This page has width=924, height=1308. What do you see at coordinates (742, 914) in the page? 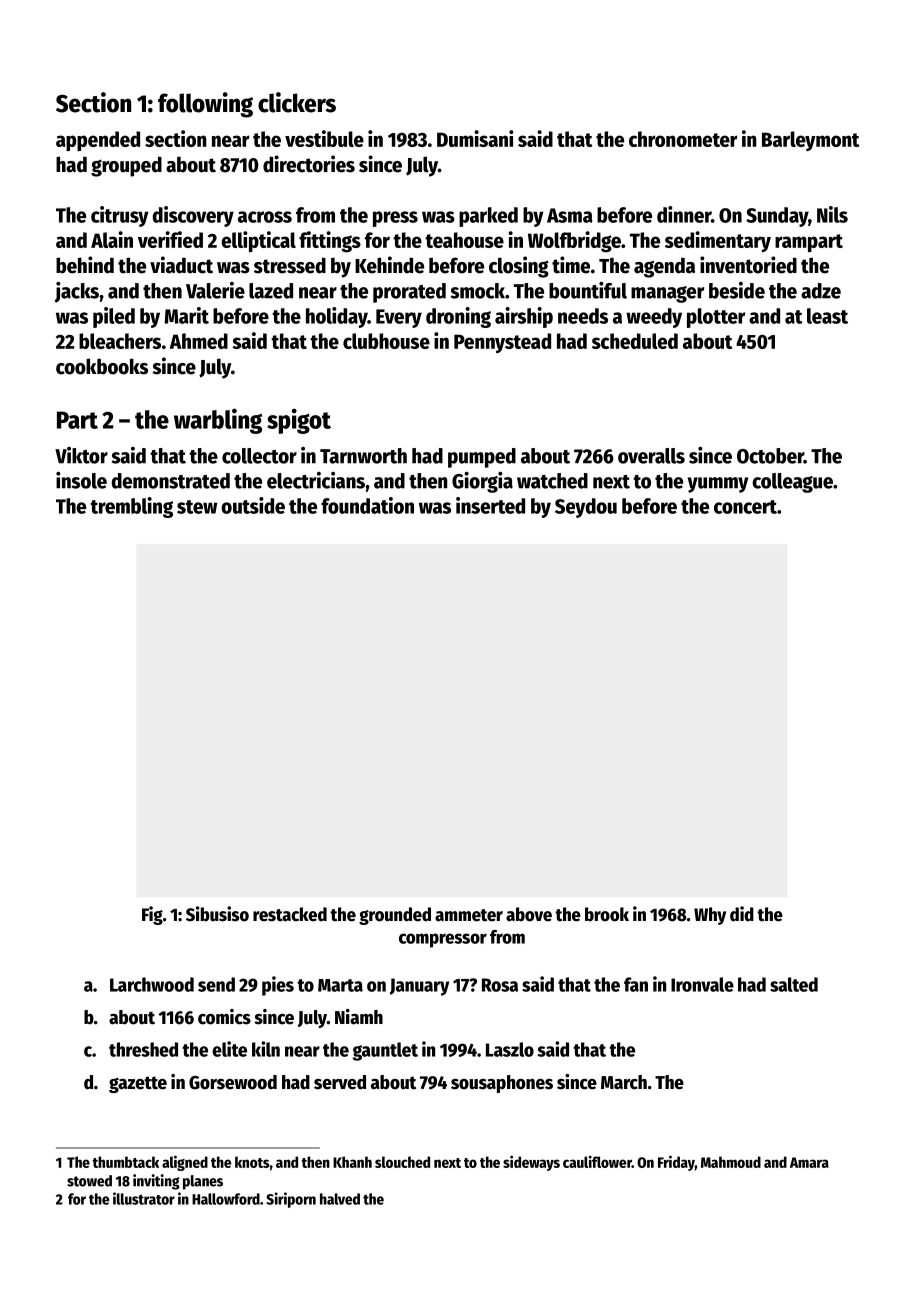
I see `did` at bounding box center [742, 914].
